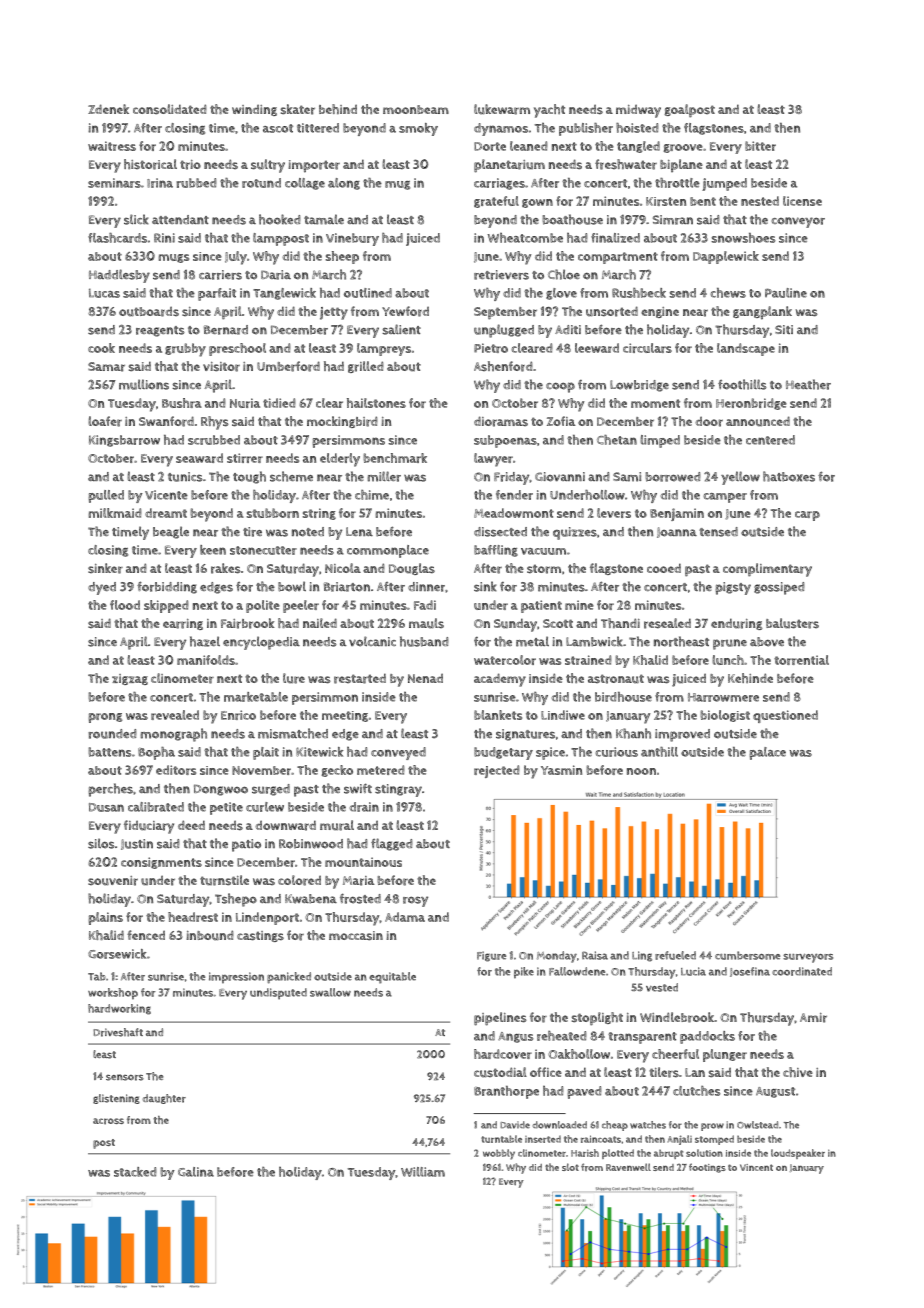 This screenshot has height=1308, width=924. What do you see at coordinates (135, 1172) in the screenshot?
I see `stacked` at bounding box center [135, 1172].
